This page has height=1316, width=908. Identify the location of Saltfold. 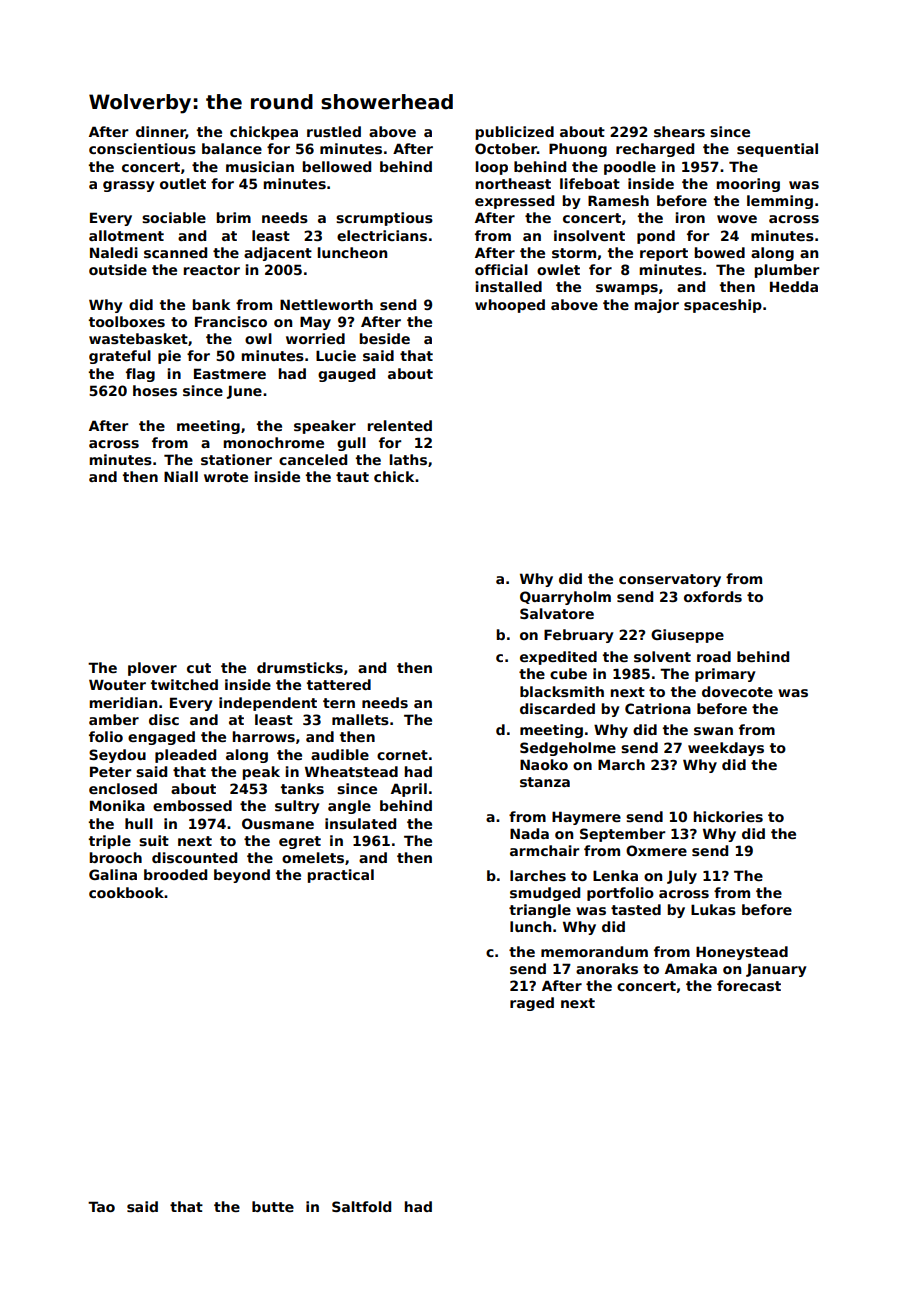
(361, 1206).
